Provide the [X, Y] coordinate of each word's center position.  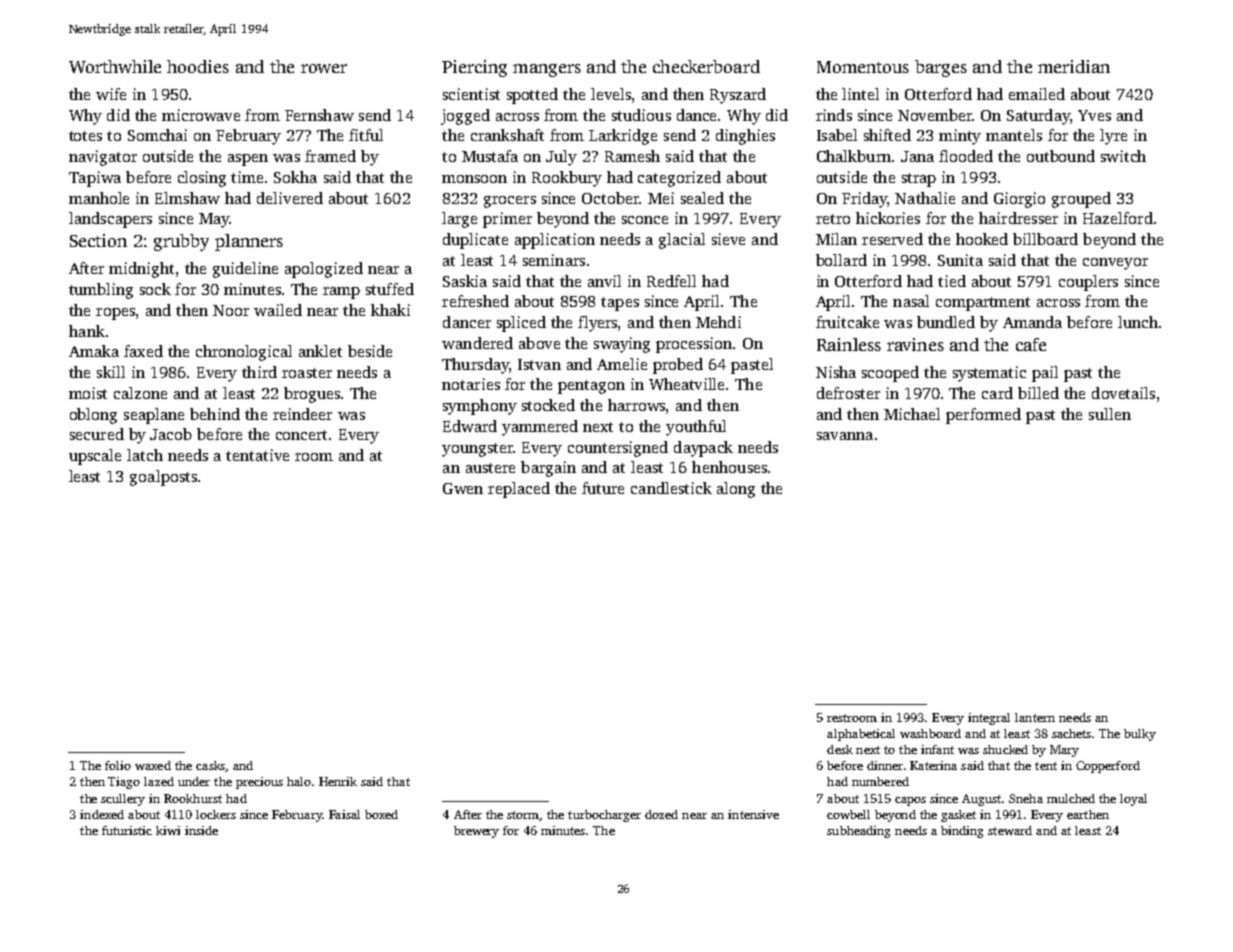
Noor [231, 310]
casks [210, 765]
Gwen [463, 488]
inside [201, 830]
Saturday [1038, 117]
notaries [471, 384]
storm [523, 816]
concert [301, 435]
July [561, 158]
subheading [858, 832]
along [736, 490]
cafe [1031, 344]
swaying [622, 345]
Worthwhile [115, 66]
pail [1045, 374]
